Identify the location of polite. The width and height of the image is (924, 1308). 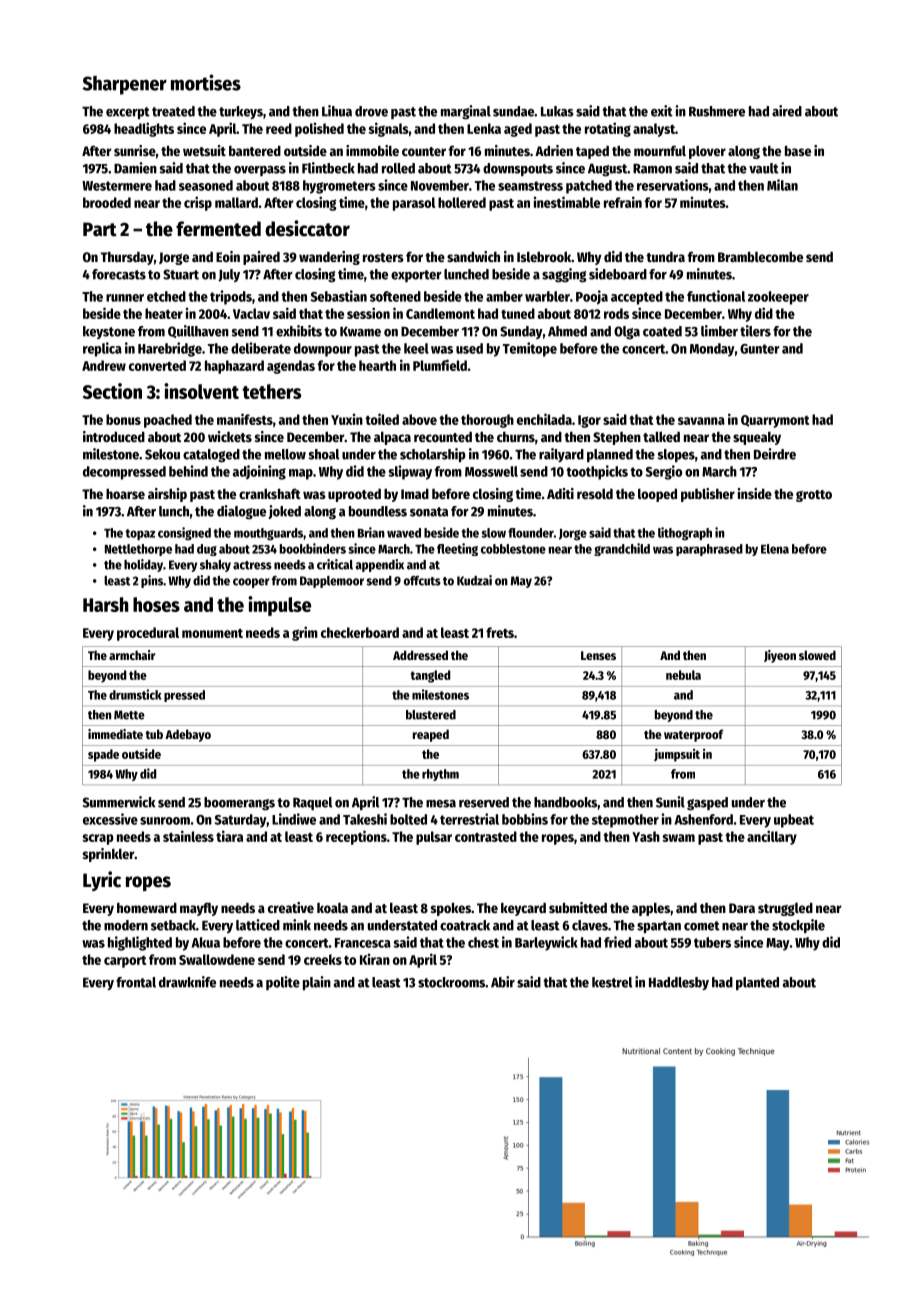
(283, 983).
